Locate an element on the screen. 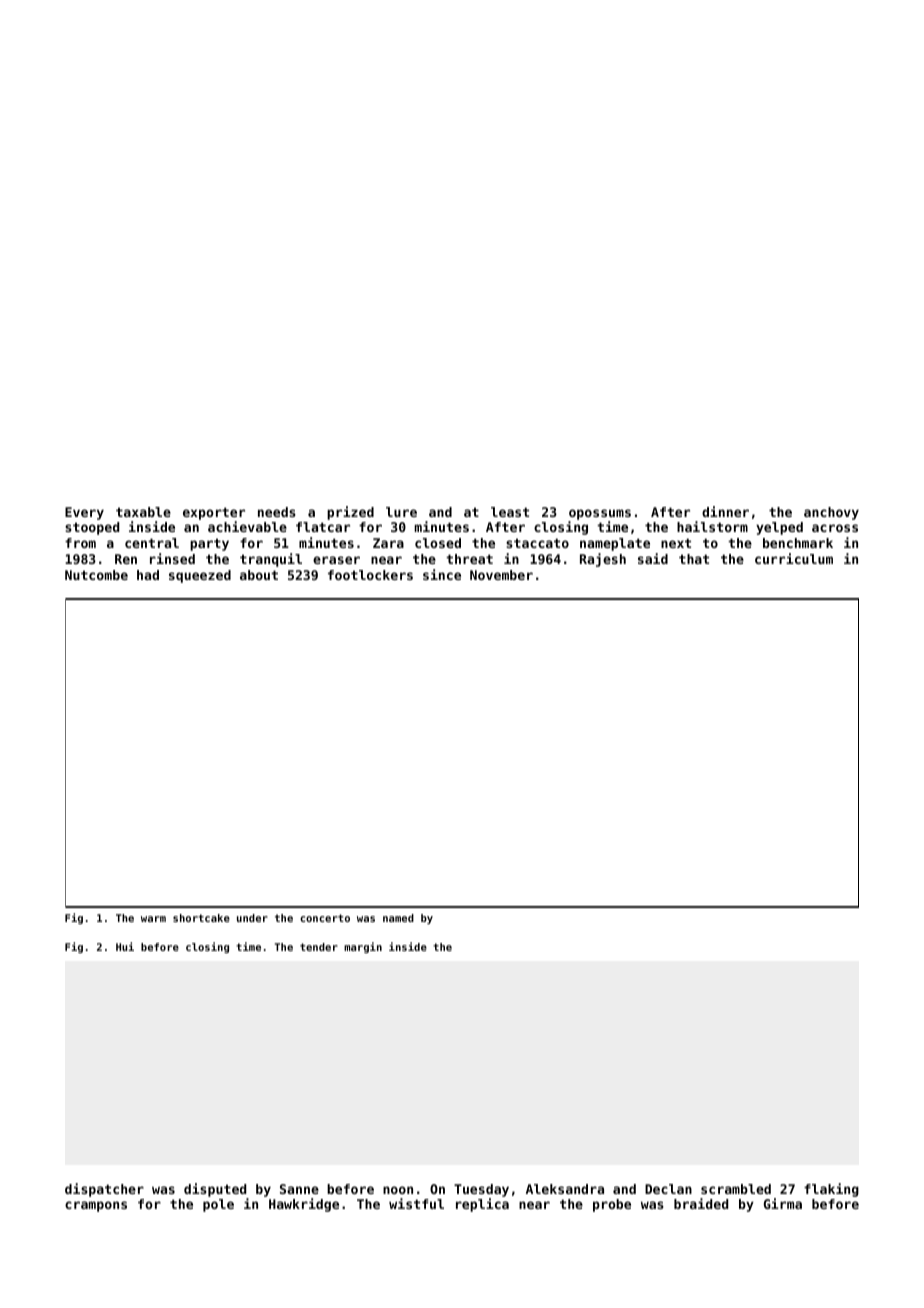 Image resolution: width=924 pixels, height=1308 pixels. scrambled is located at coordinates (736, 1189).
